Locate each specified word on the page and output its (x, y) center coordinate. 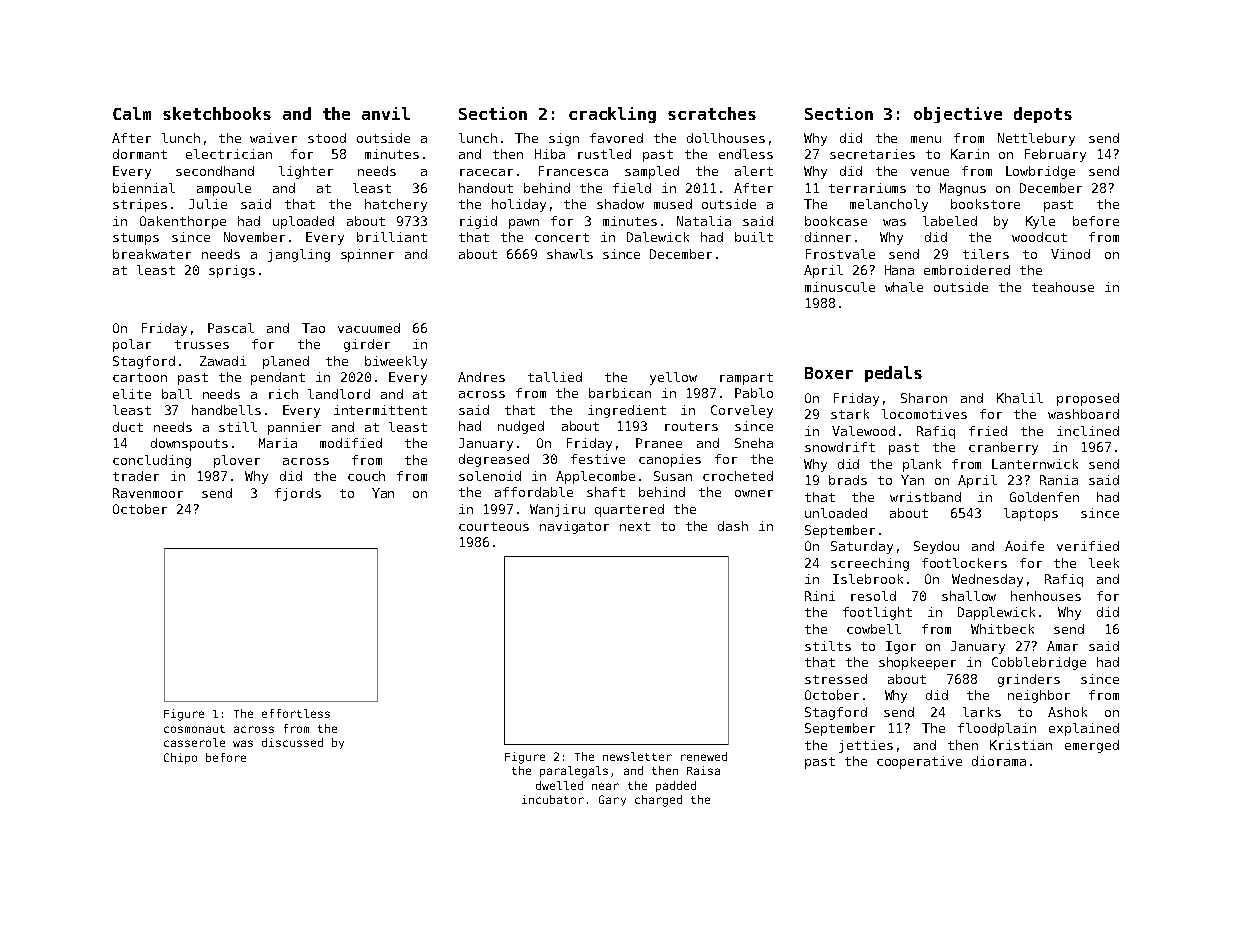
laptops (1031, 514)
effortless (296, 713)
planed (286, 362)
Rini (820, 596)
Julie (208, 204)
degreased (494, 460)
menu (926, 139)
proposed (1088, 399)
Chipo (180, 758)
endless (746, 154)
